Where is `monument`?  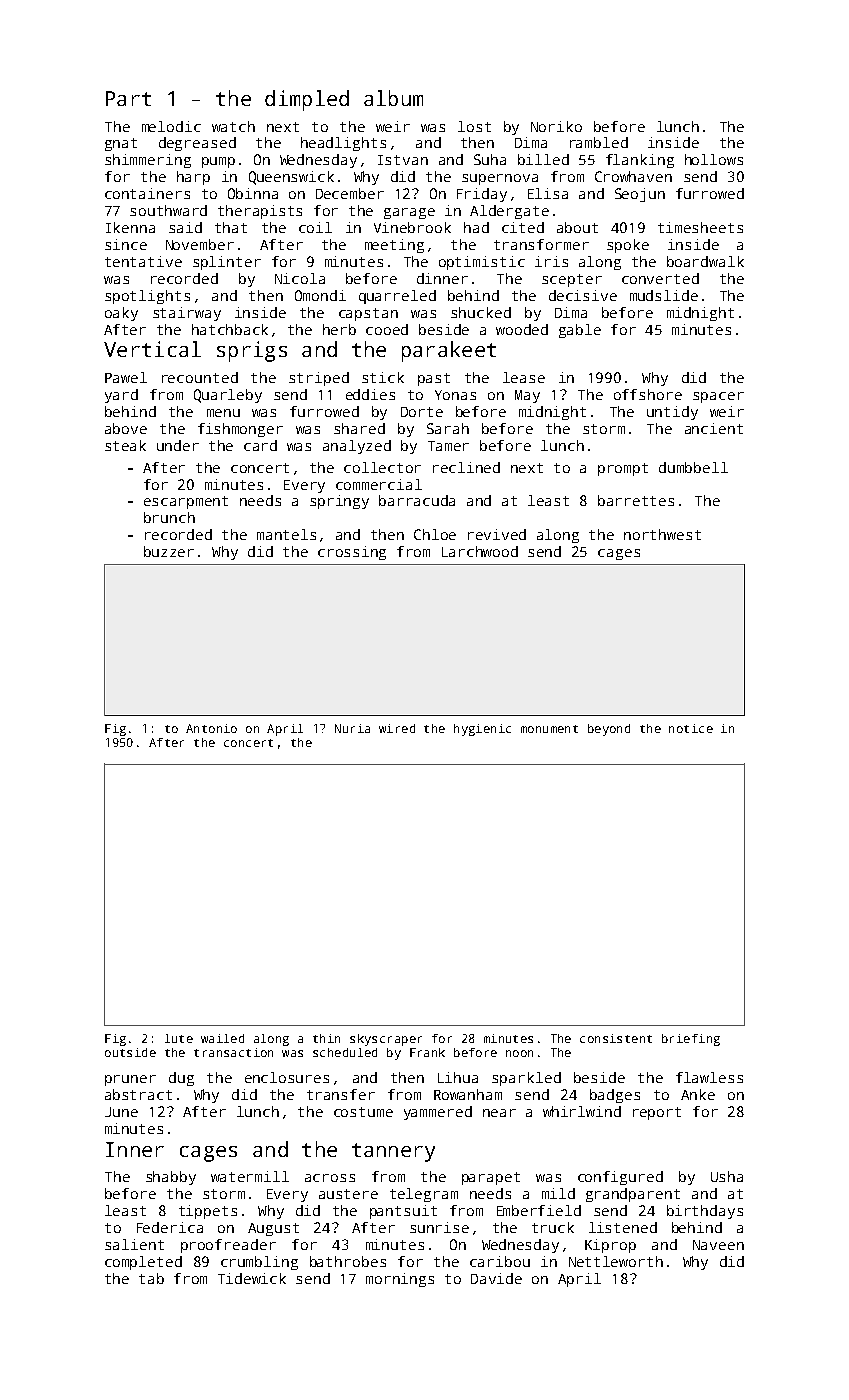 monument is located at coordinates (549, 729).
